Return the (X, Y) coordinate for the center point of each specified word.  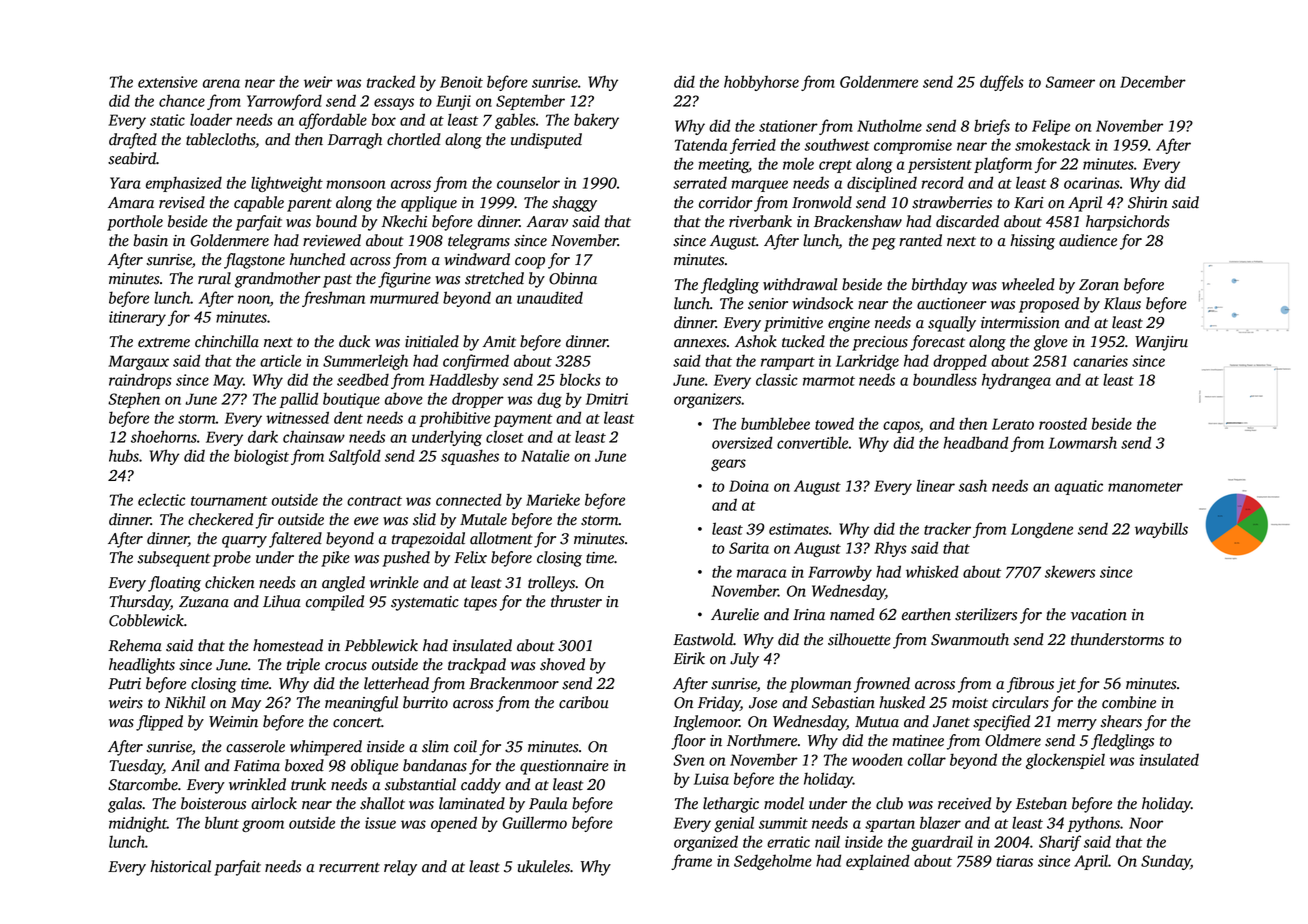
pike (335, 559)
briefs (992, 127)
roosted (1063, 423)
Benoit (461, 82)
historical (180, 866)
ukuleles (544, 866)
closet (505, 436)
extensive (168, 82)
